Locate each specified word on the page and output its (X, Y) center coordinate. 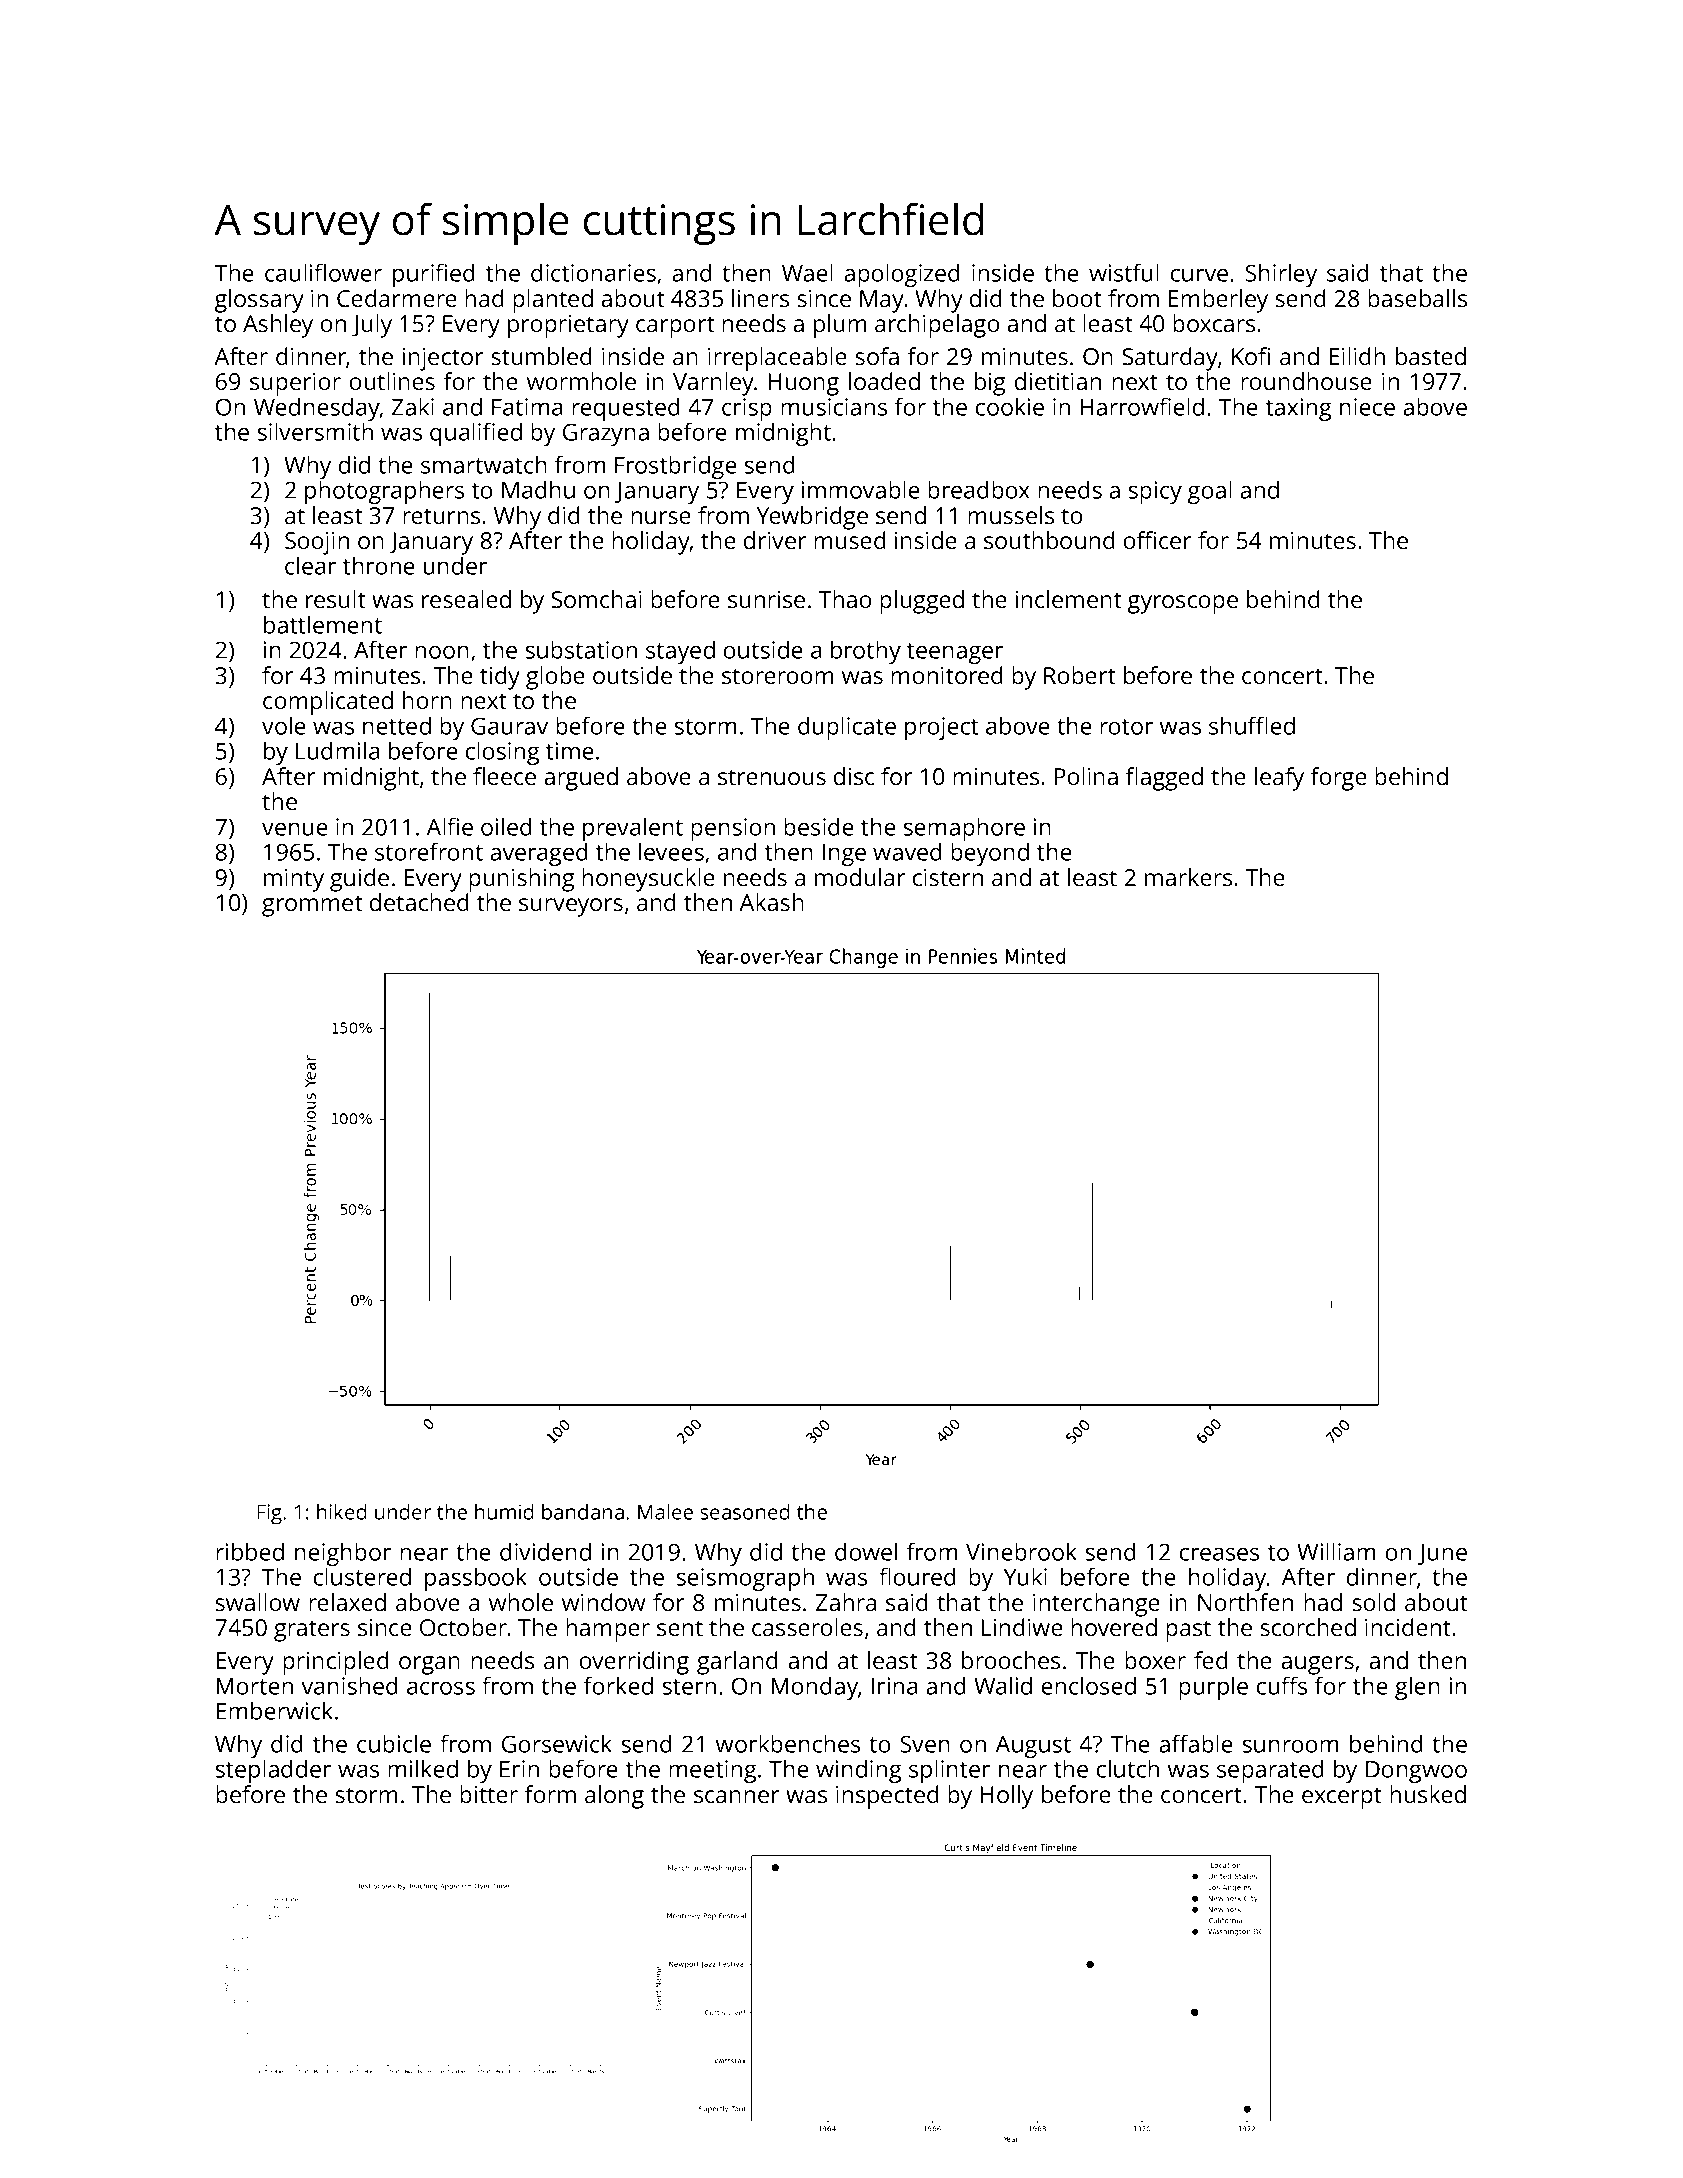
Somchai (596, 599)
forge (1339, 779)
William (1336, 1551)
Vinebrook (1021, 1551)
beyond (990, 854)
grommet (312, 906)
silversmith (315, 431)
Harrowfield (1142, 406)
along (614, 1797)
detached (419, 902)
